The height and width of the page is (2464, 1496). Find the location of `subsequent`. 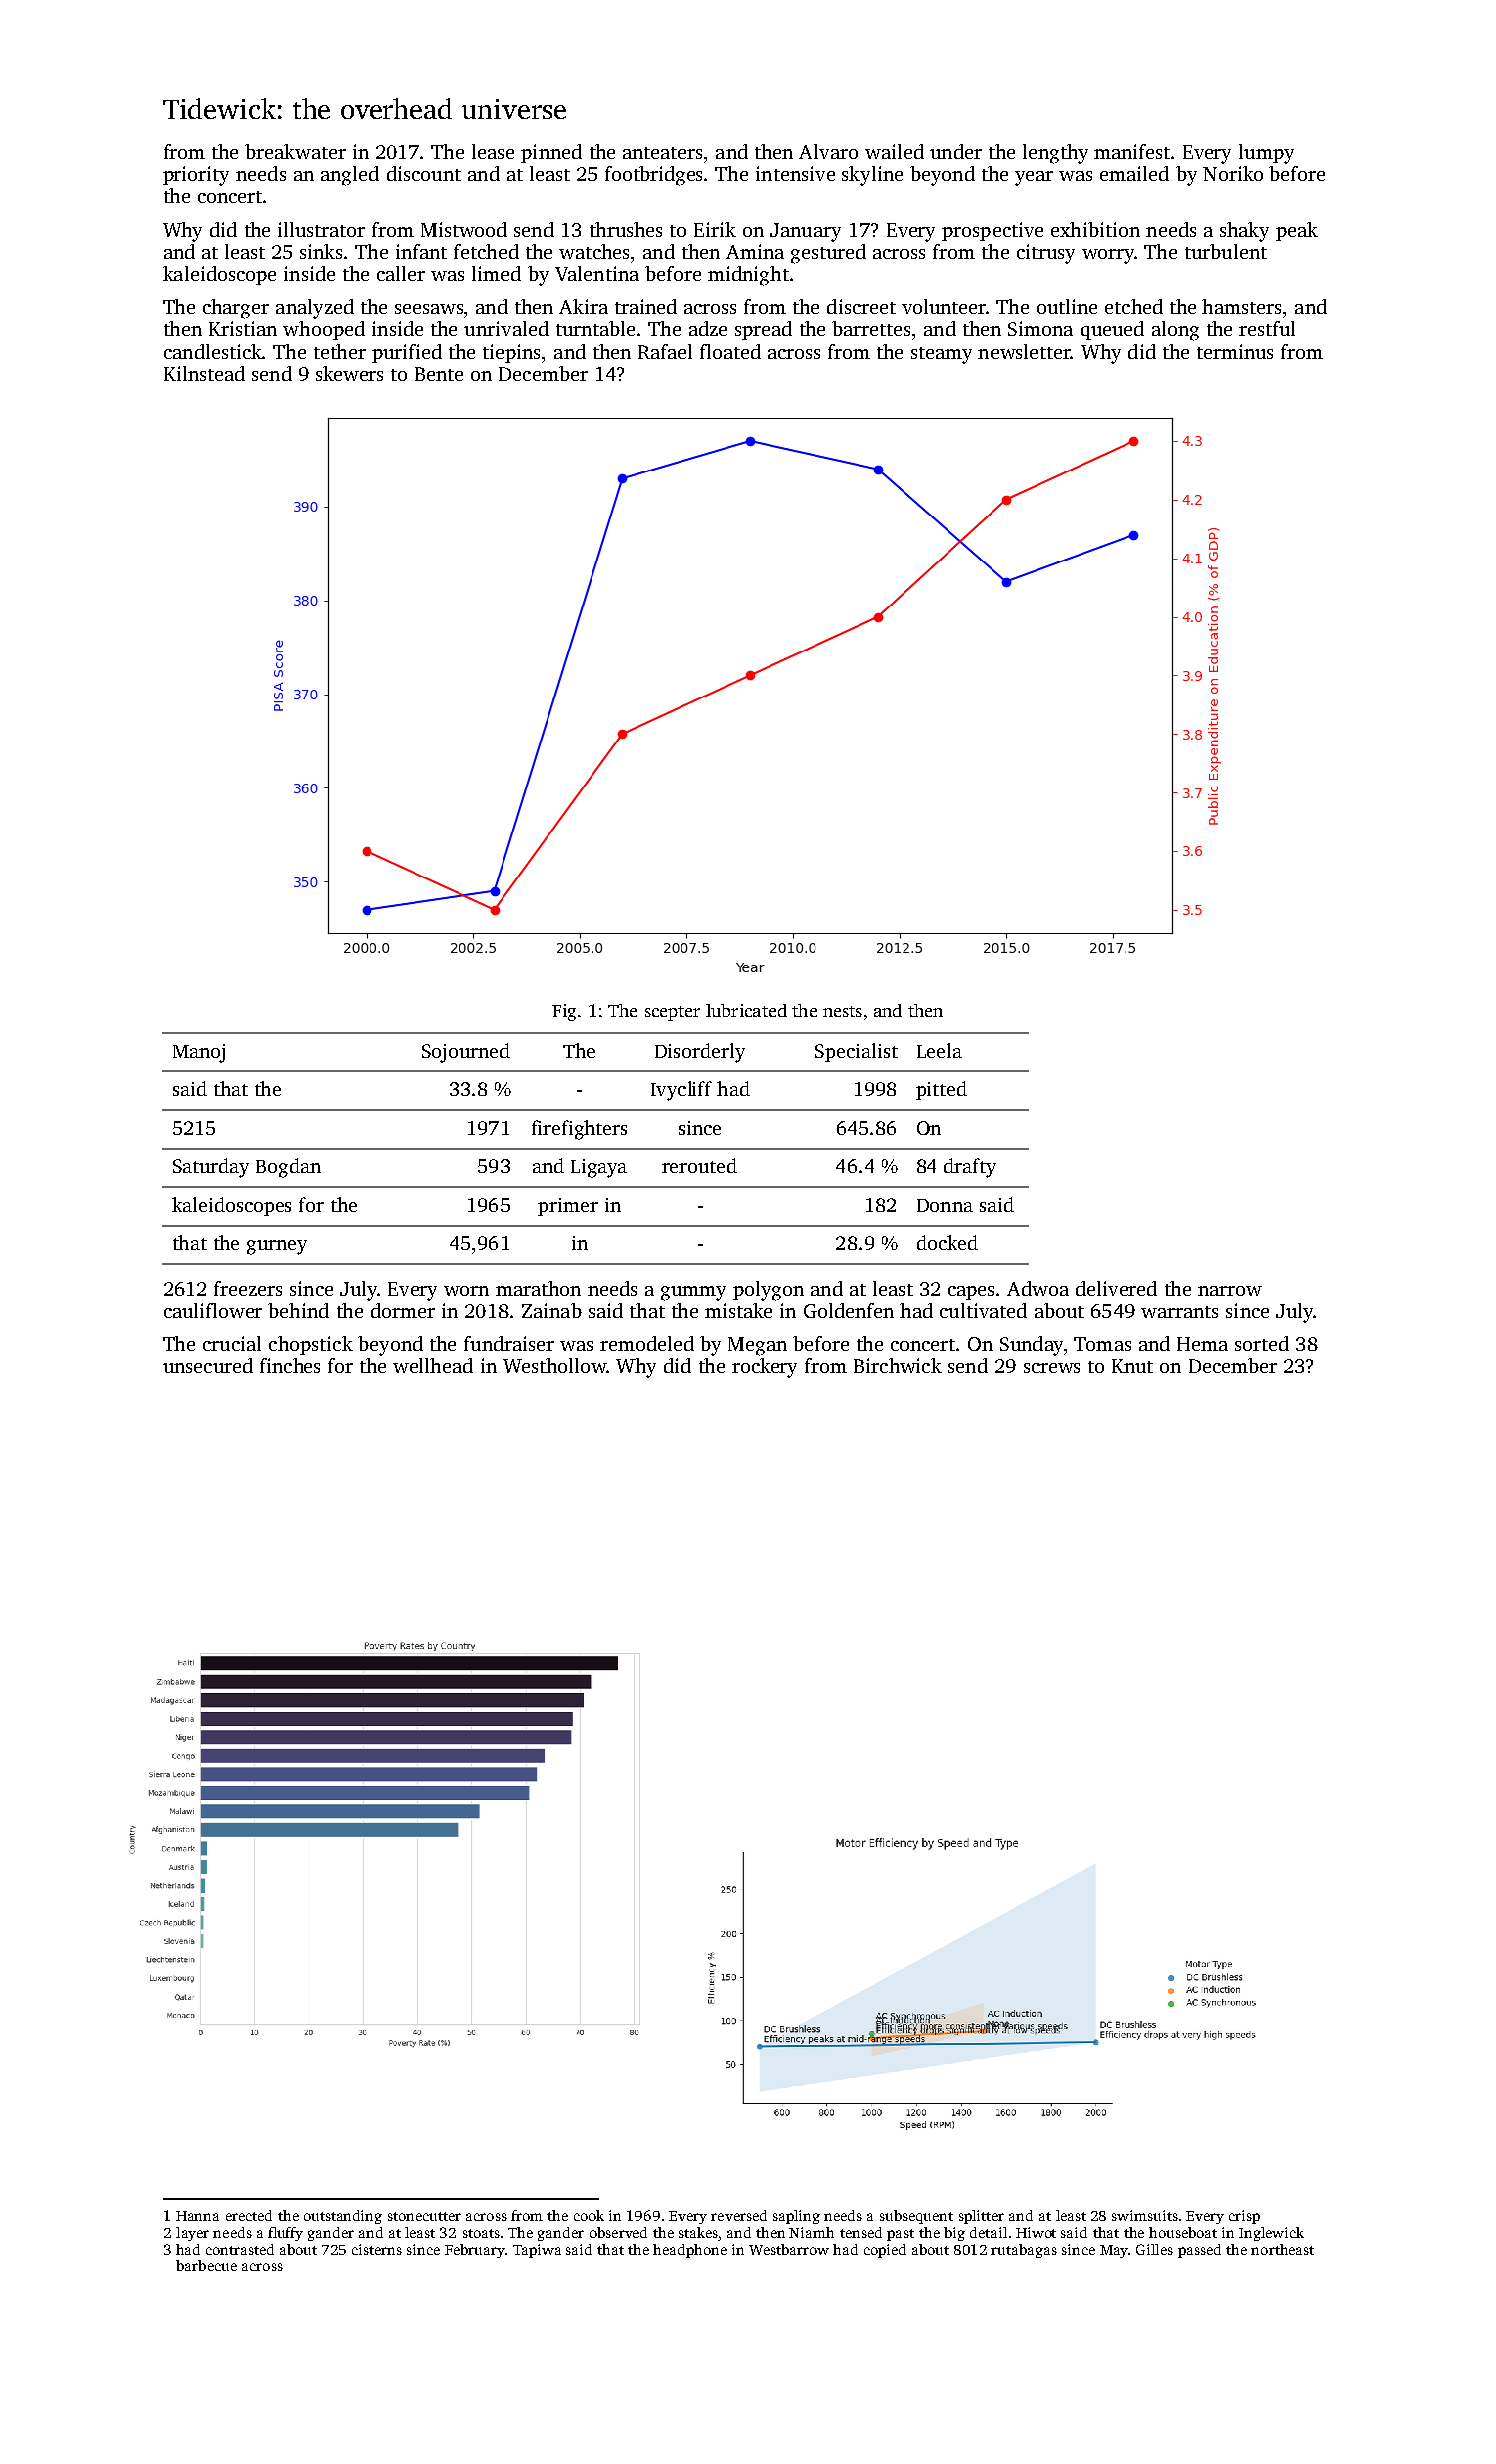

subsequent is located at coordinates (916, 2217).
